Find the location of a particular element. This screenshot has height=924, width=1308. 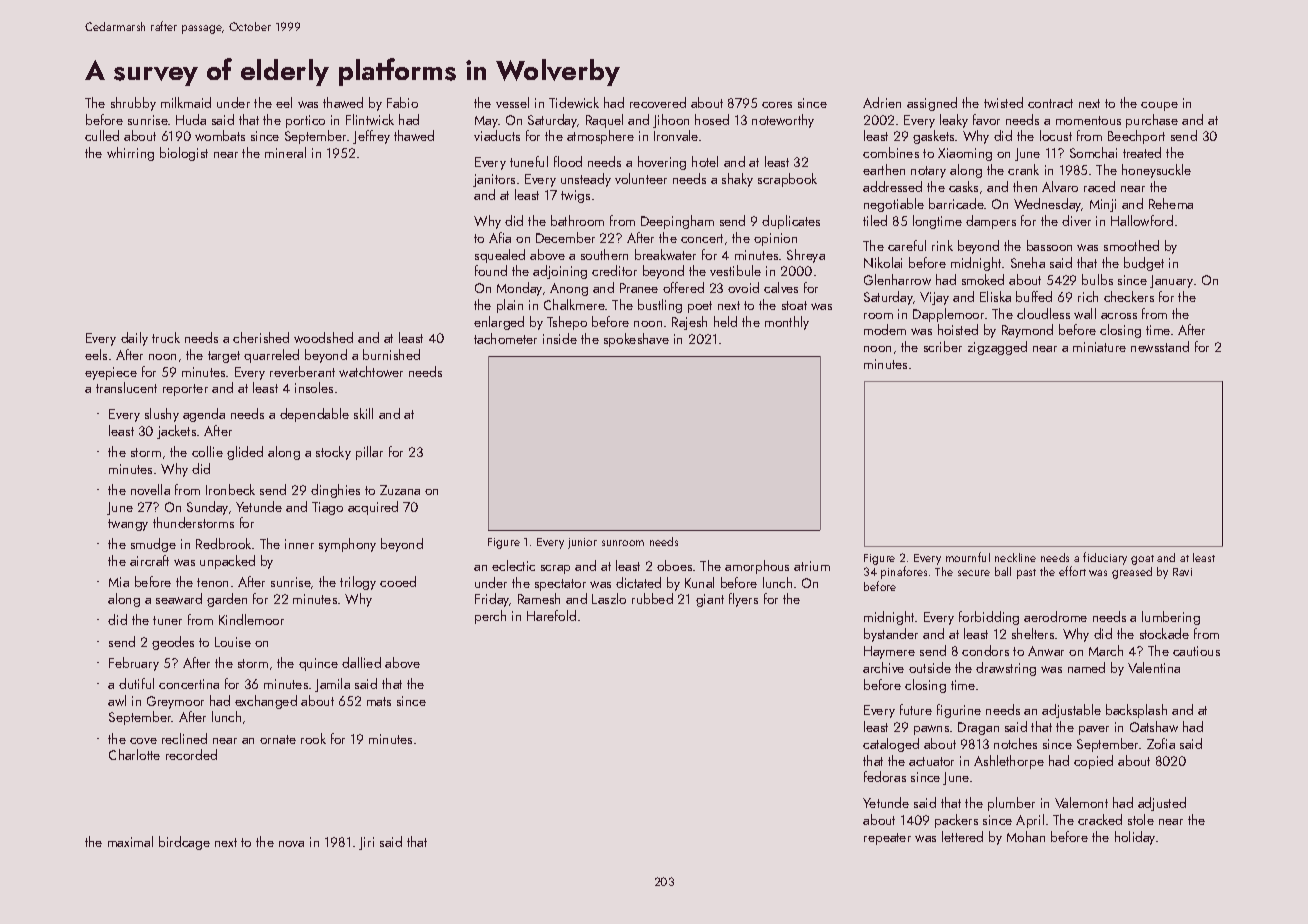

skill is located at coordinates (363, 413).
